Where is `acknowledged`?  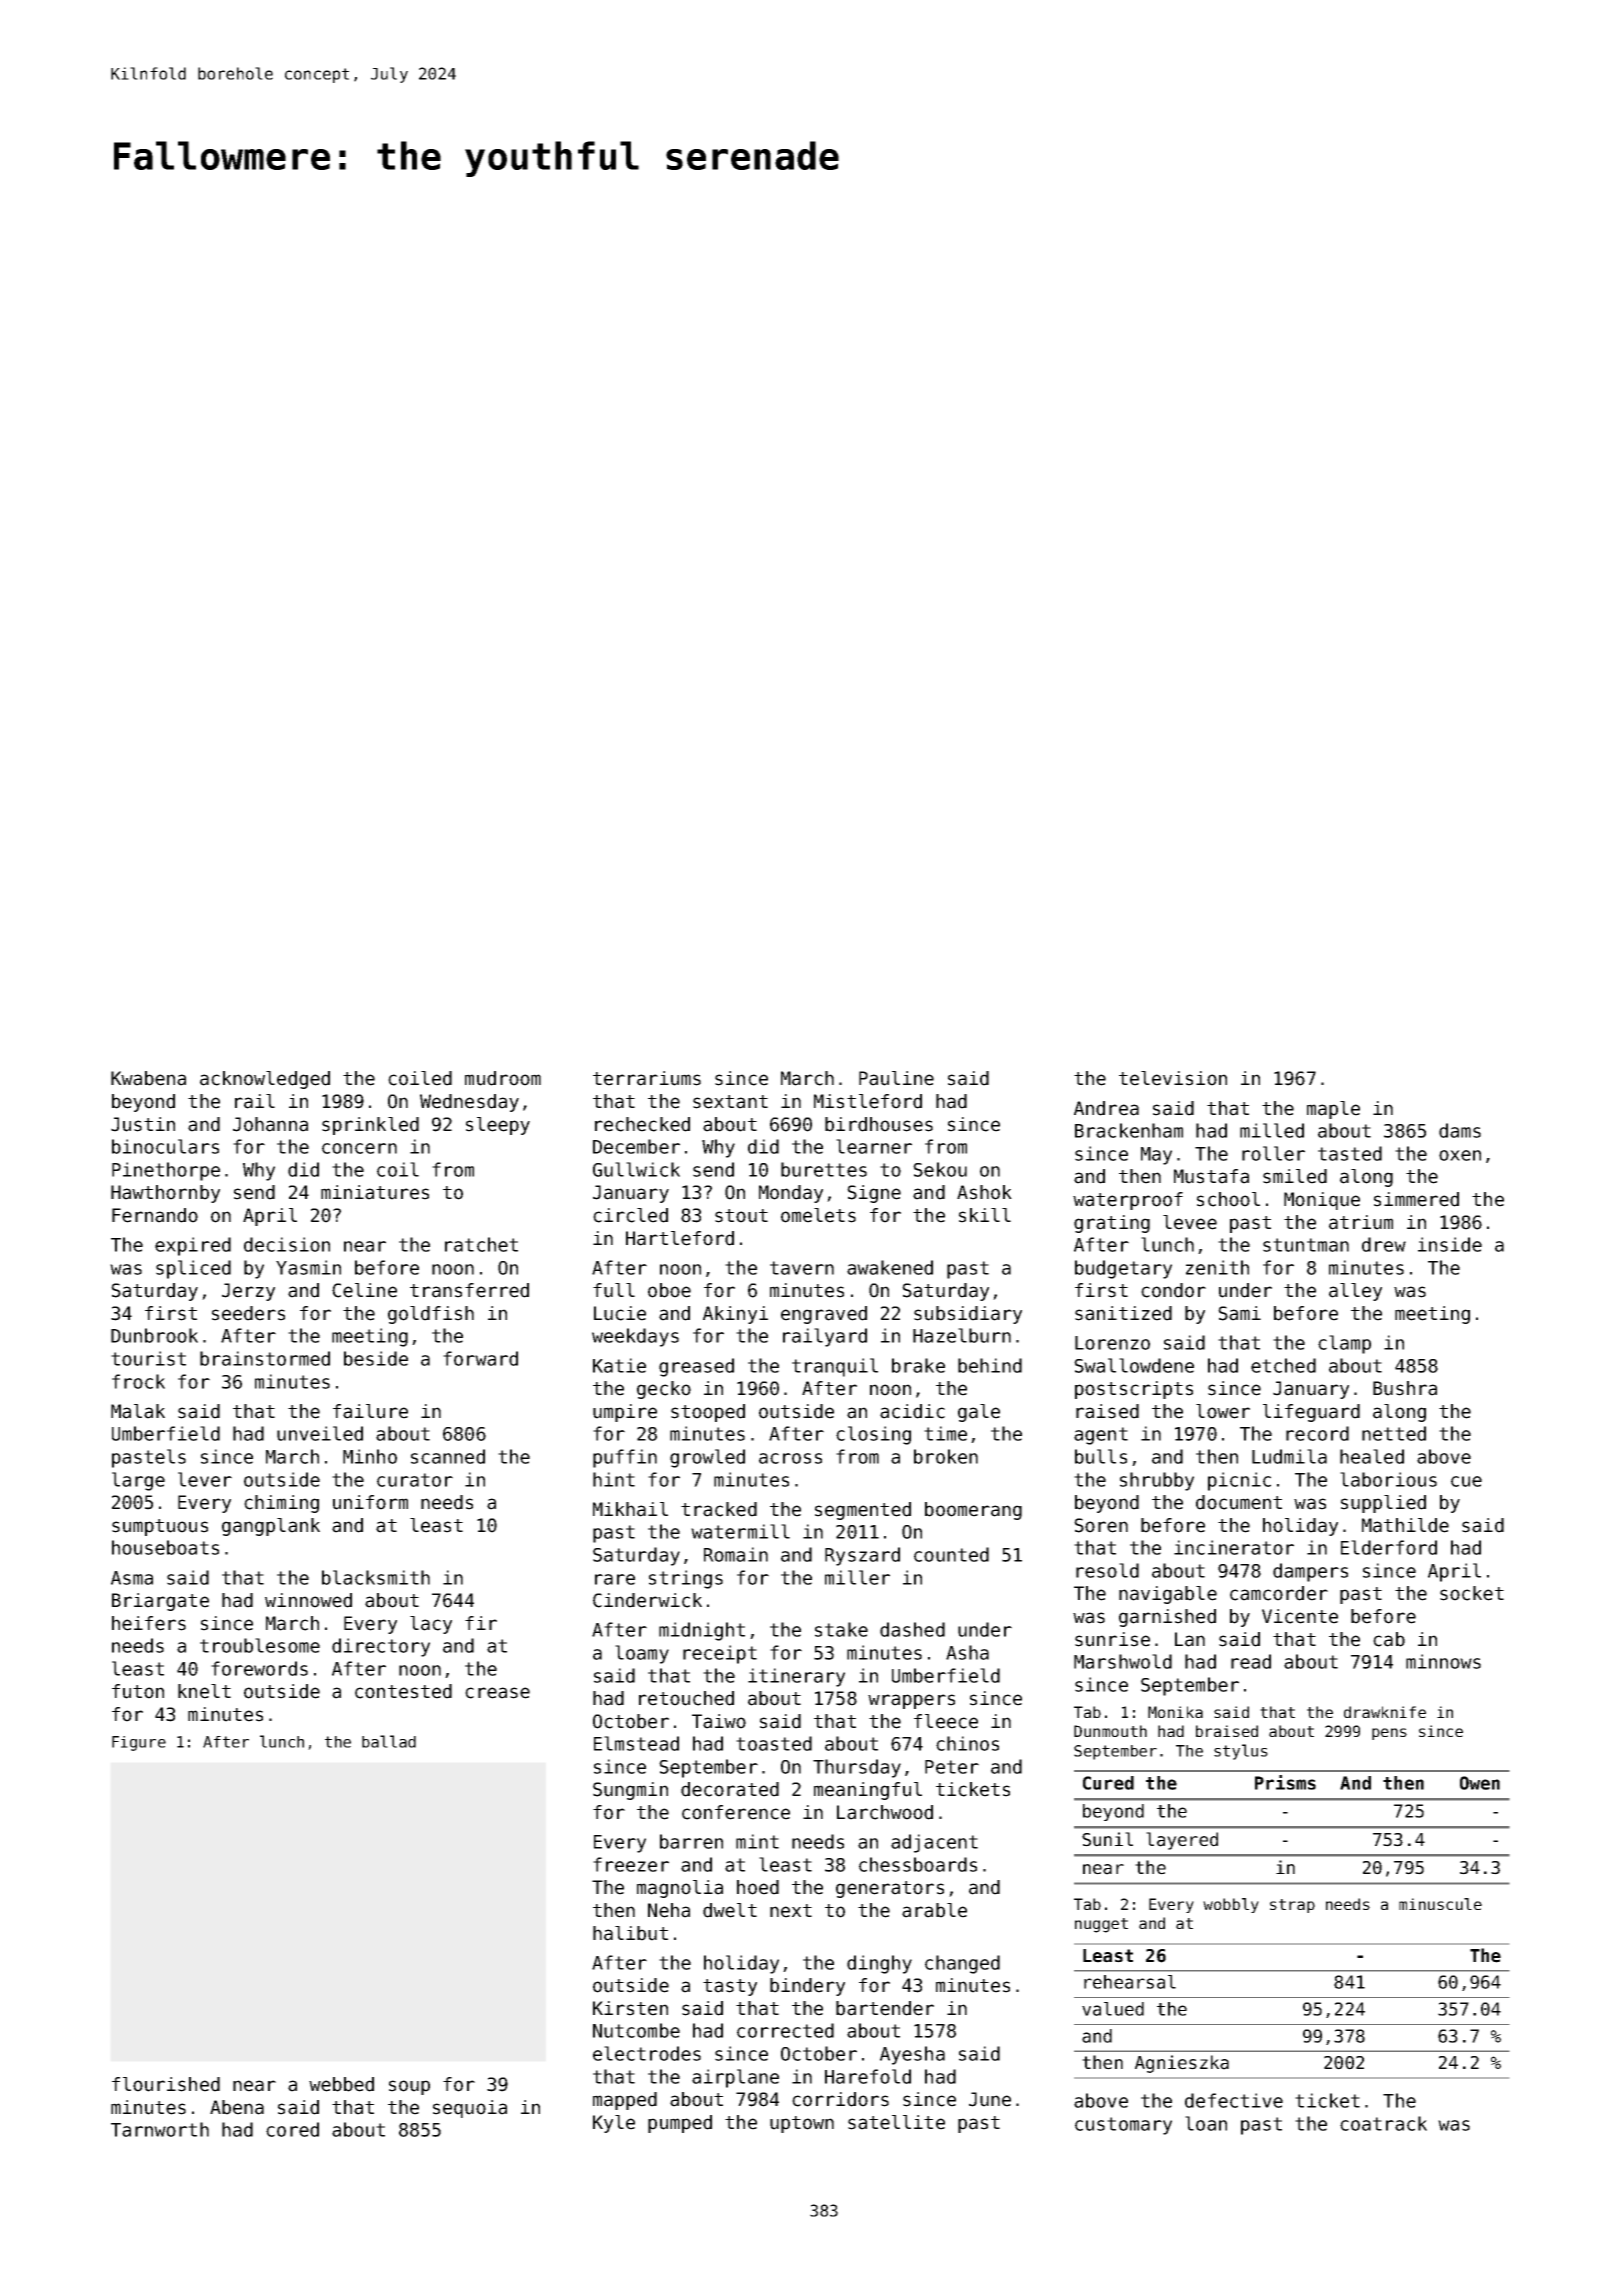 acknowledged is located at coordinates (265, 1080).
